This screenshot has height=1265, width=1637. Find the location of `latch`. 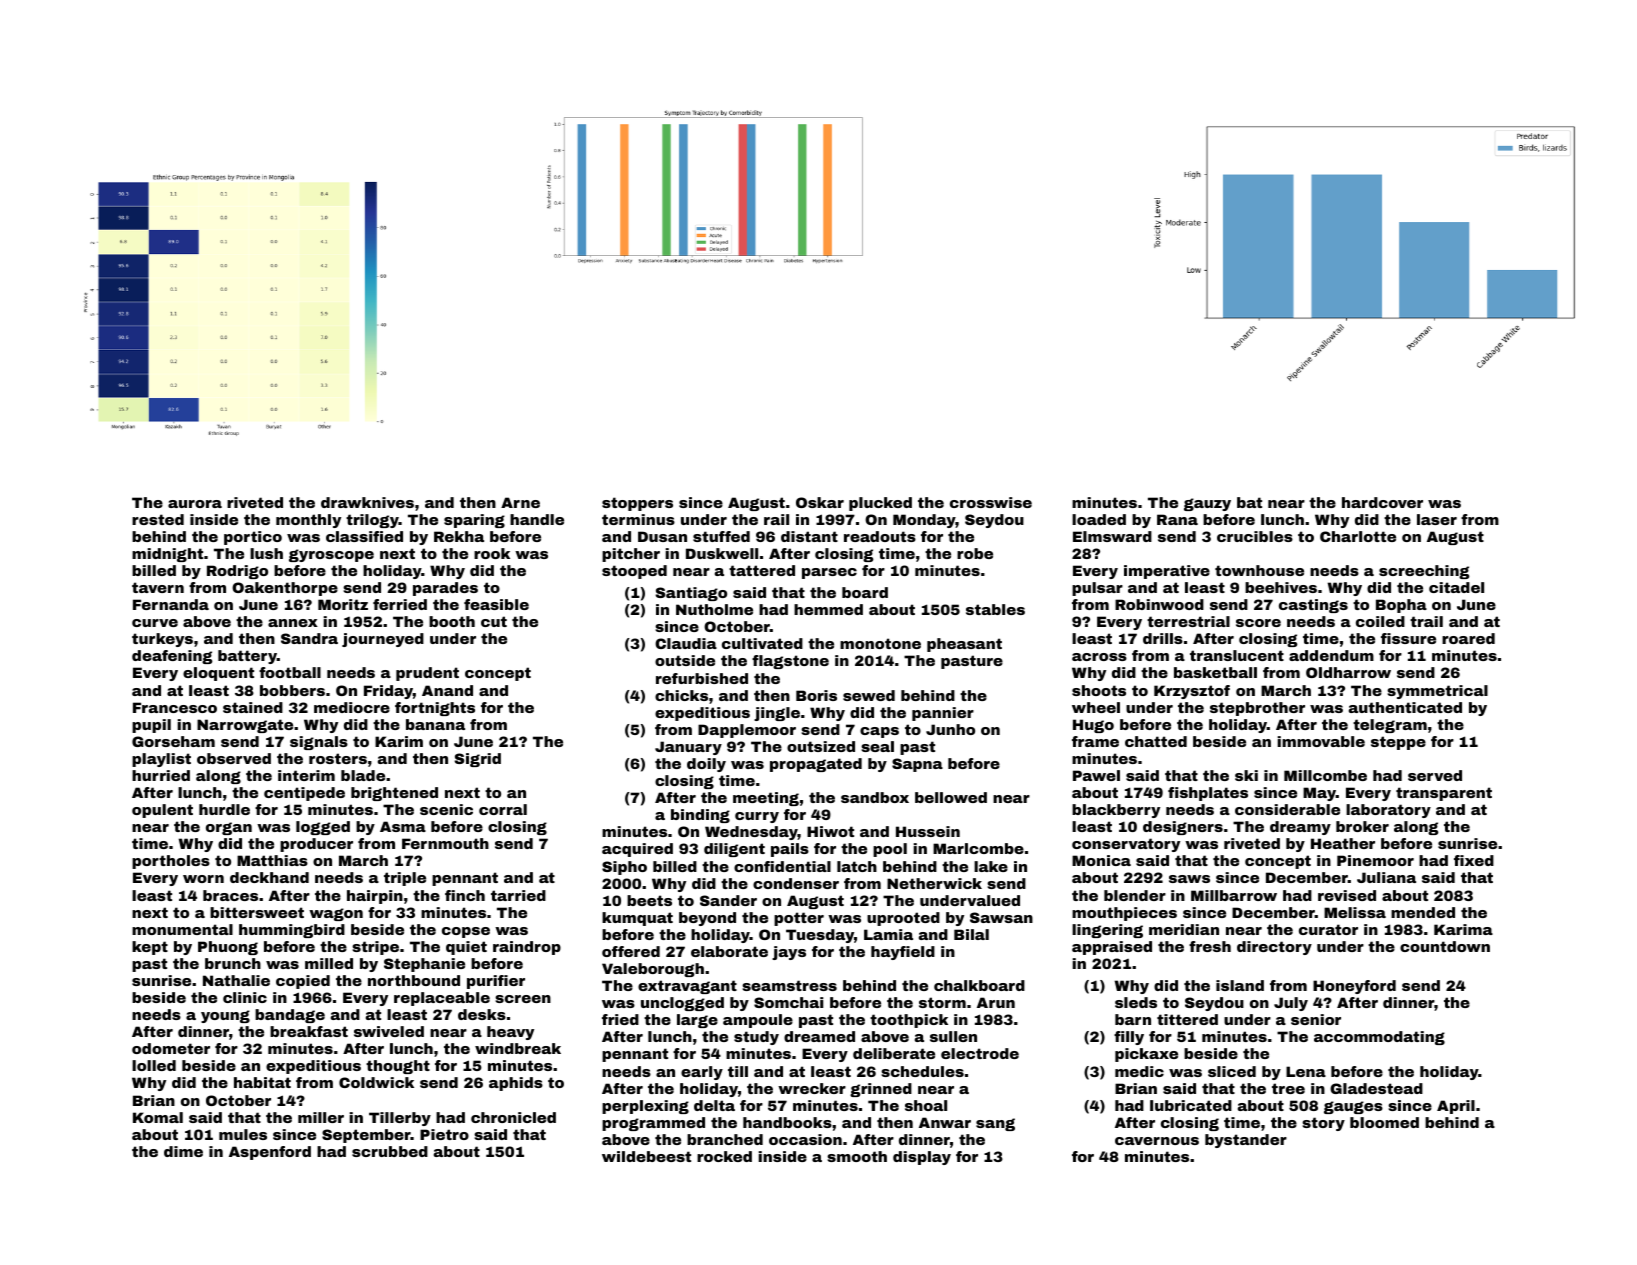

latch is located at coordinates (857, 866).
